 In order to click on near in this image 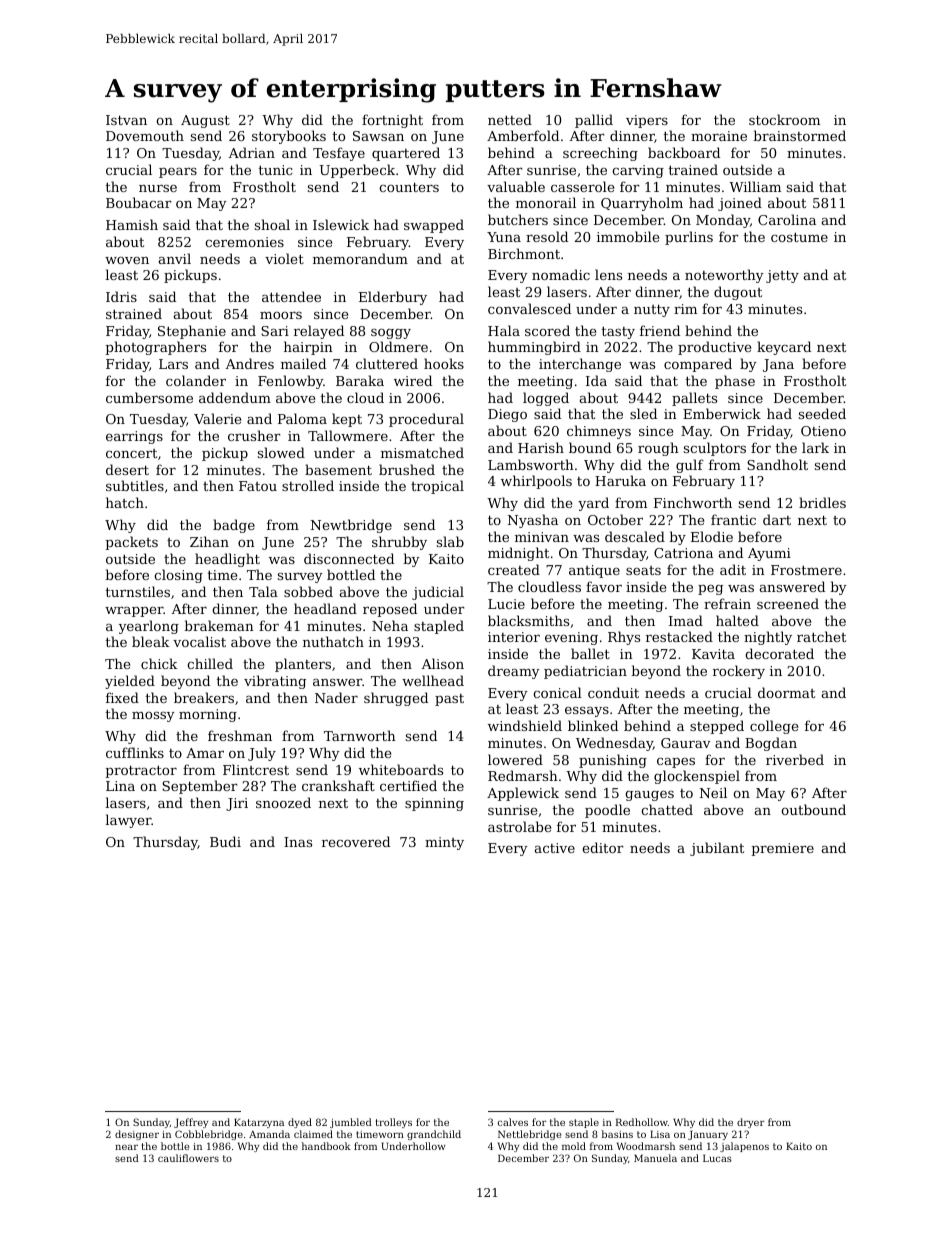, I will do `click(126, 1147)`.
